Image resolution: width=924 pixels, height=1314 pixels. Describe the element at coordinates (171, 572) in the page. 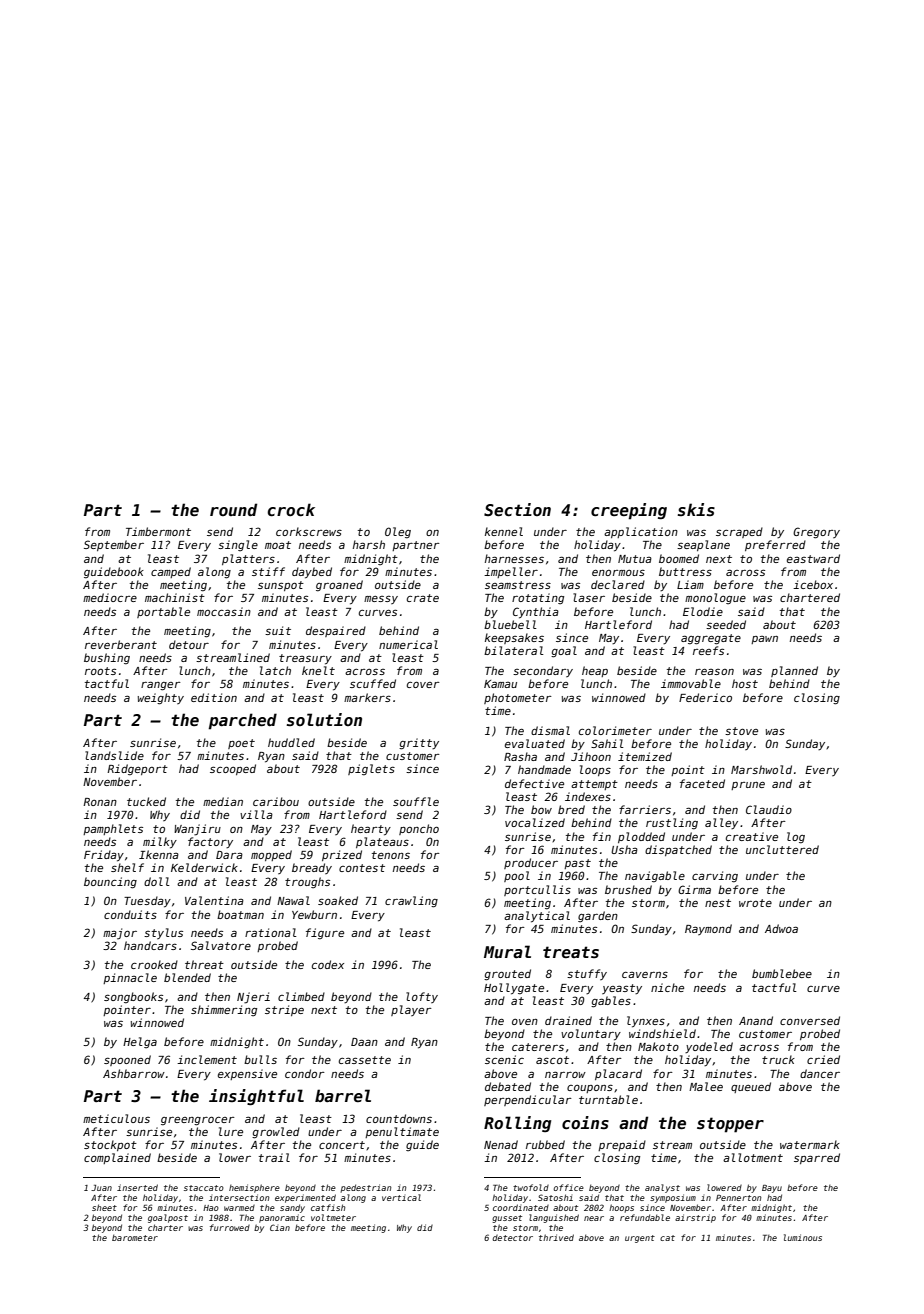

I see `camped` at that location.
